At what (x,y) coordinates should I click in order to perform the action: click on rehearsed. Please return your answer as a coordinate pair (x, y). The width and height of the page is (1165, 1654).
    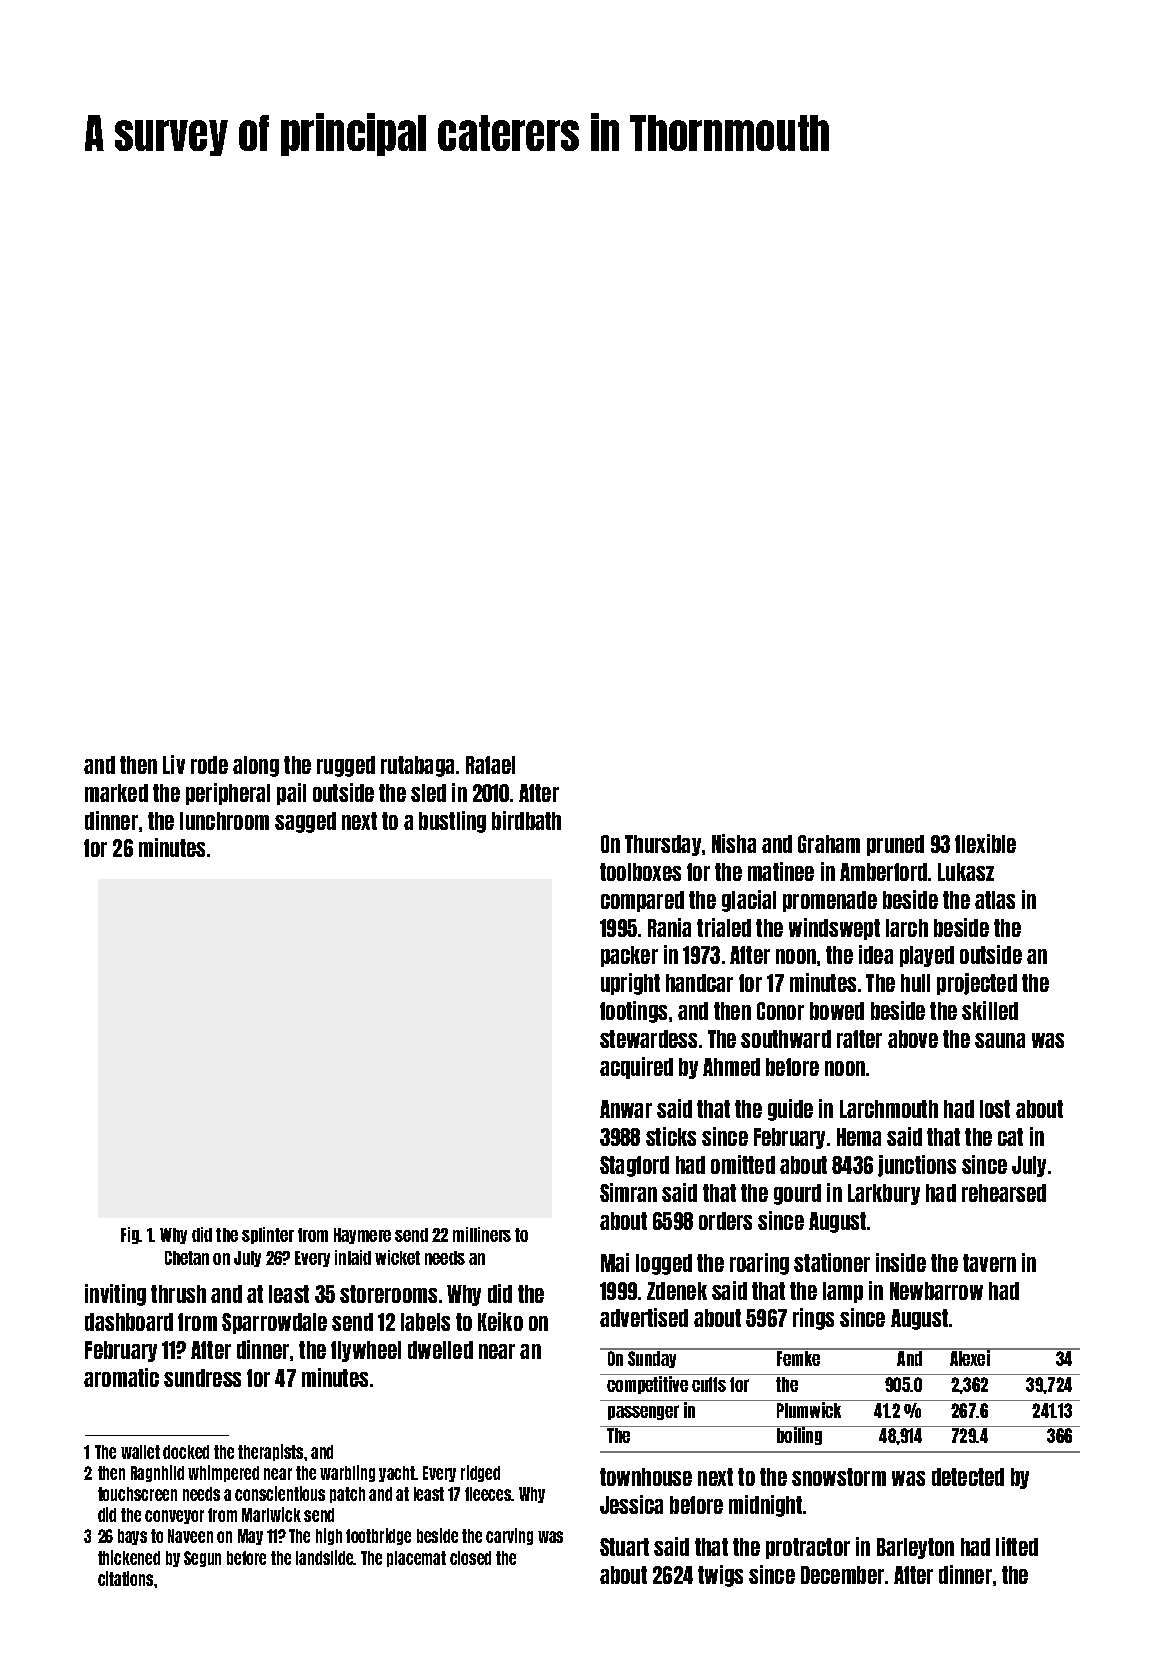
    Looking at the image, I should click on (1004, 1193).
